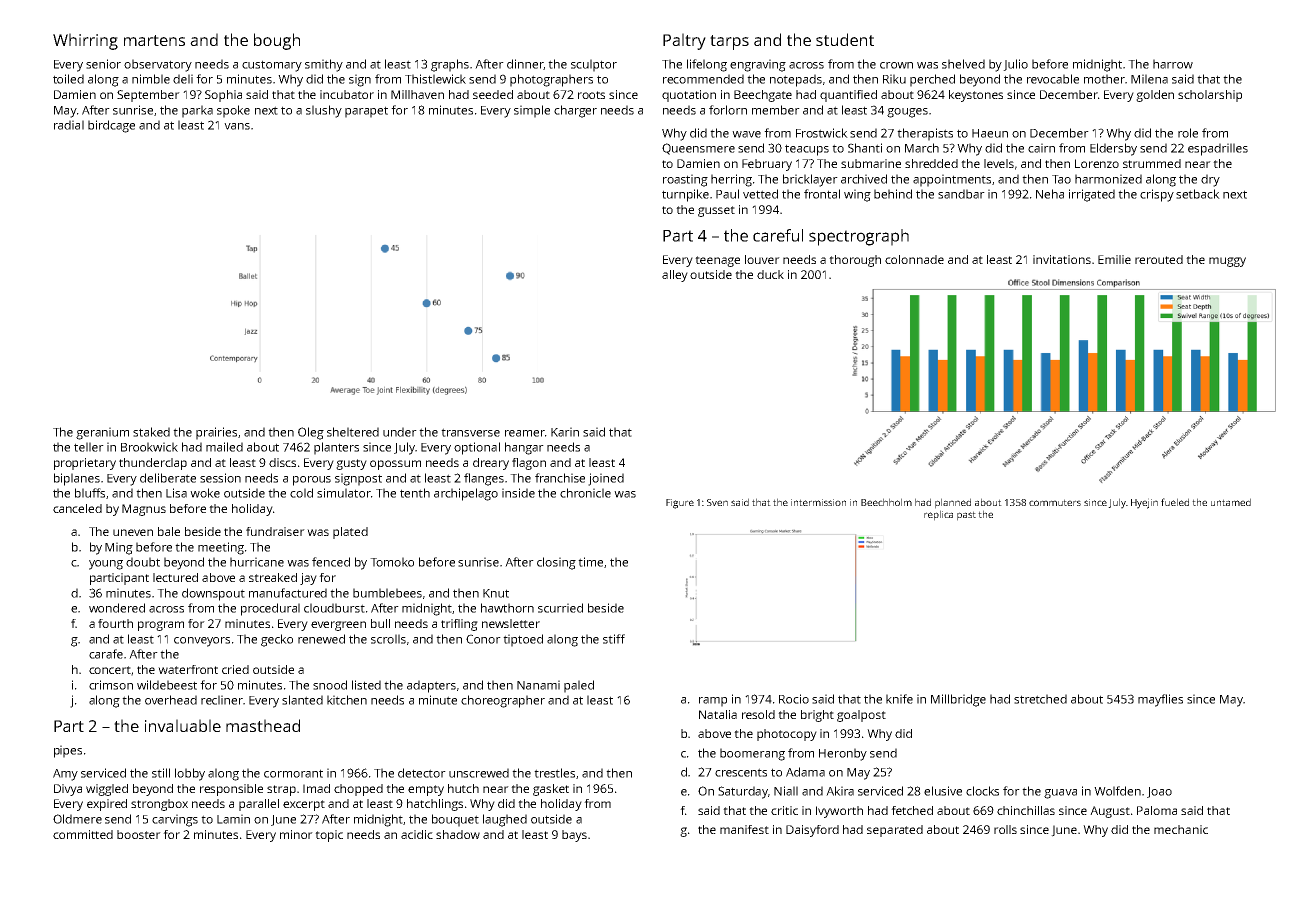  Describe the element at coordinates (77, 508) in the page. I see `canceled` at that location.
